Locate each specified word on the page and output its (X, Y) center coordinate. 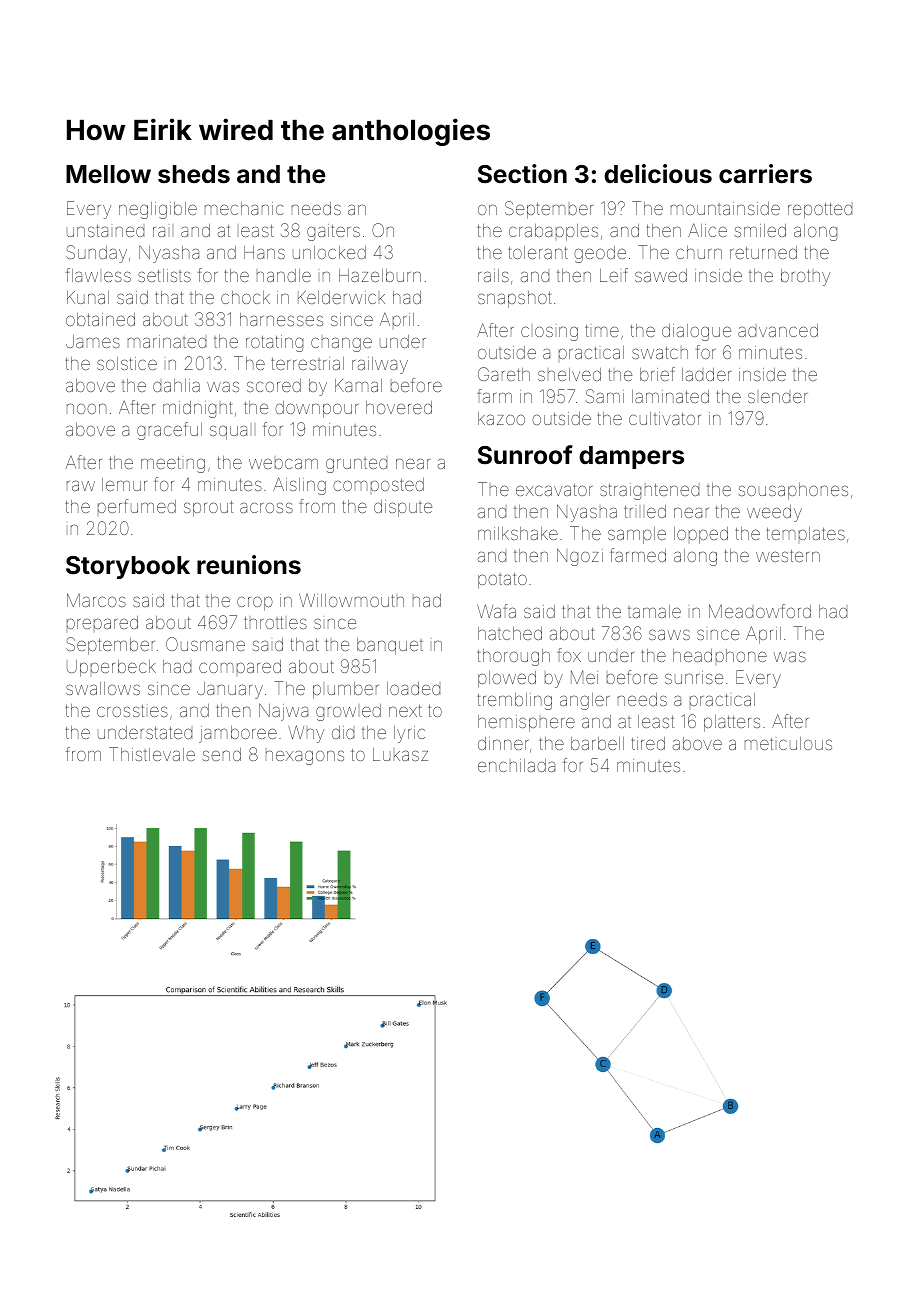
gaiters (333, 232)
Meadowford (760, 611)
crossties (132, 711)
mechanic (244, 208)
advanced (778, 330)
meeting (173, 465)
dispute (403, 508)
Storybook (128, 567)
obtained (100, 319)
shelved (569, 374)
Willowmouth (351, 600)
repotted (820, 211)
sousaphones (793, 491)
